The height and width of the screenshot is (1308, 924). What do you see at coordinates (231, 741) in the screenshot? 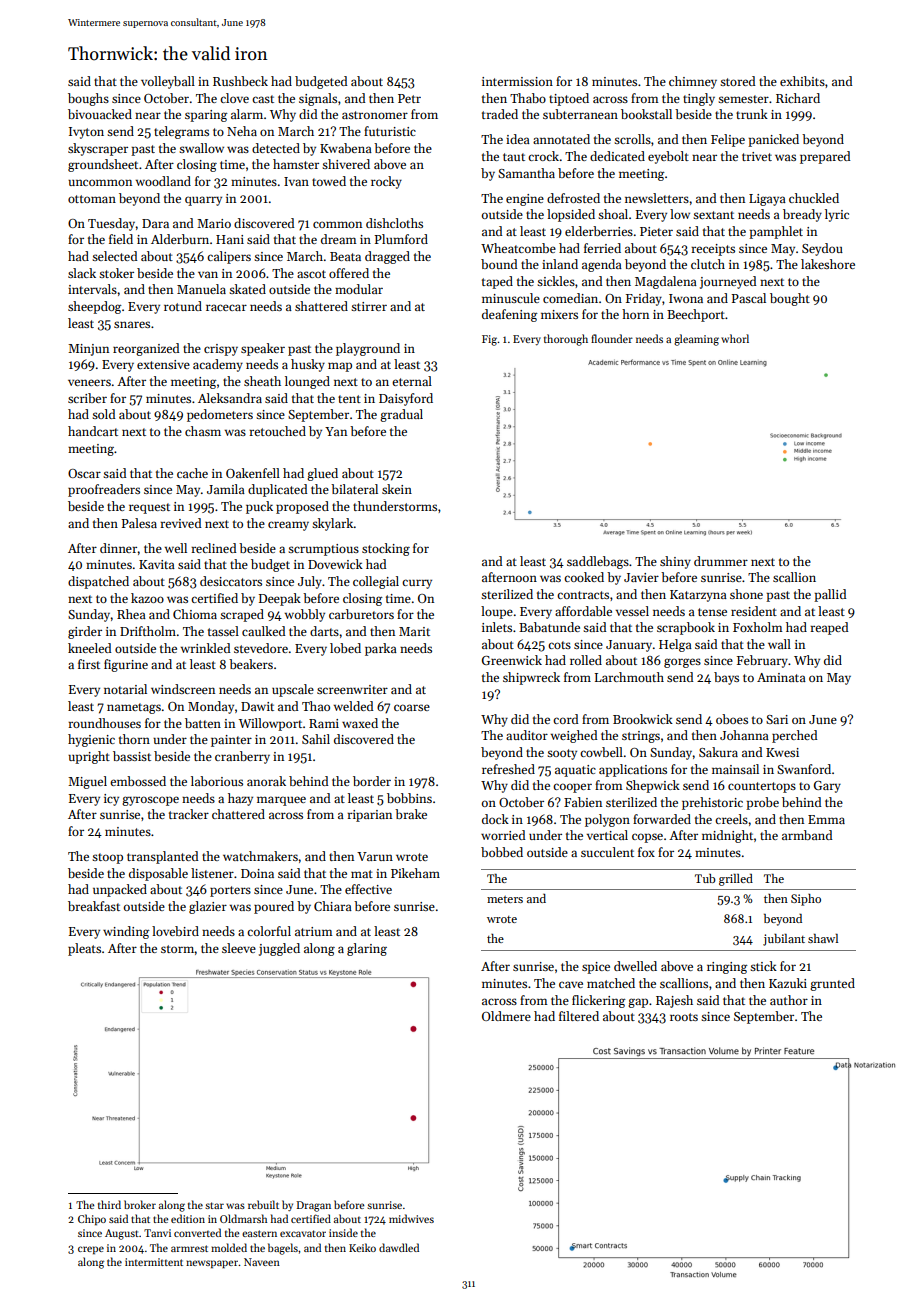
I see `painter` at bounding box center [231, 741].
